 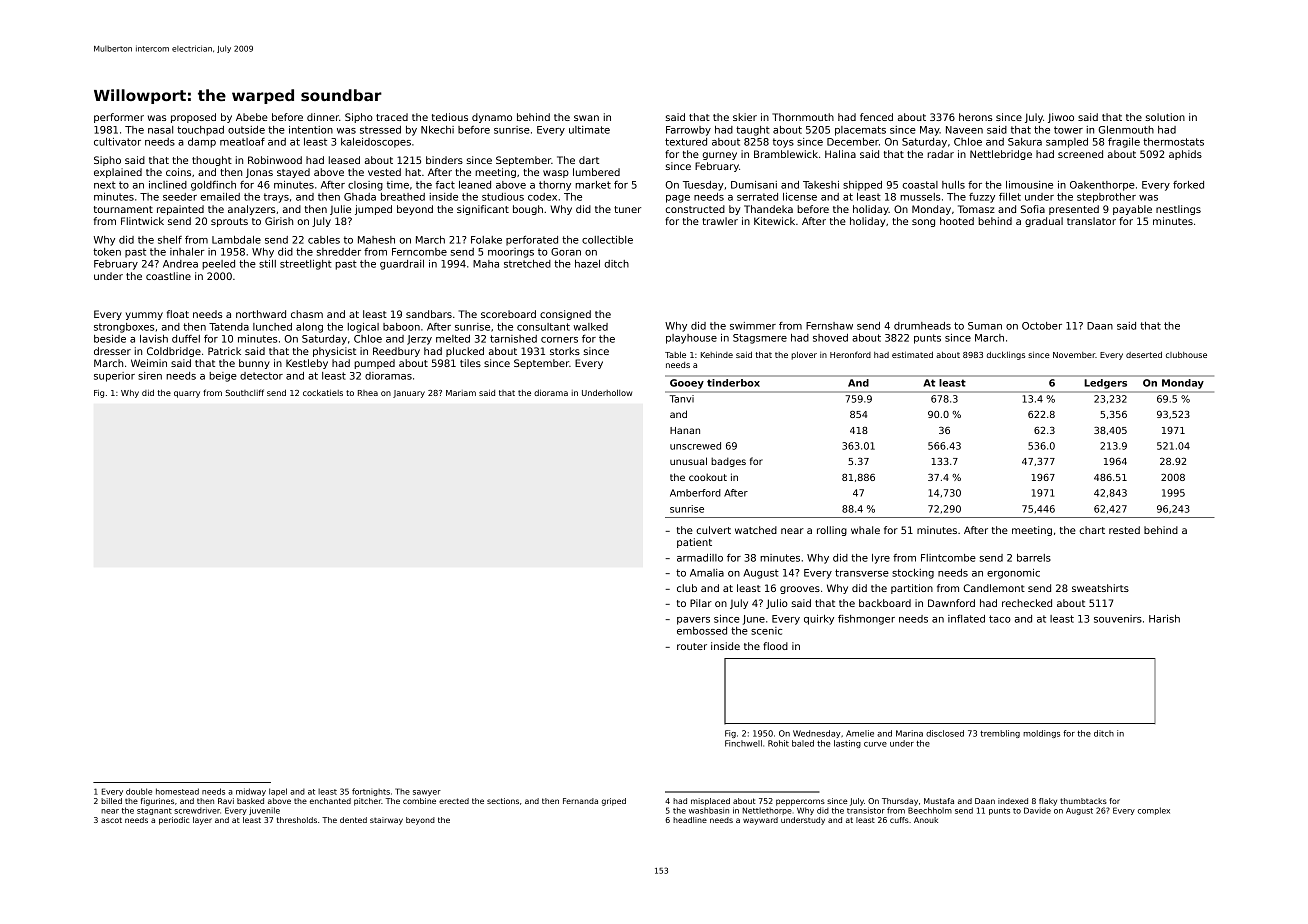 I want to click on taco, so click(x=1000, y=619).
